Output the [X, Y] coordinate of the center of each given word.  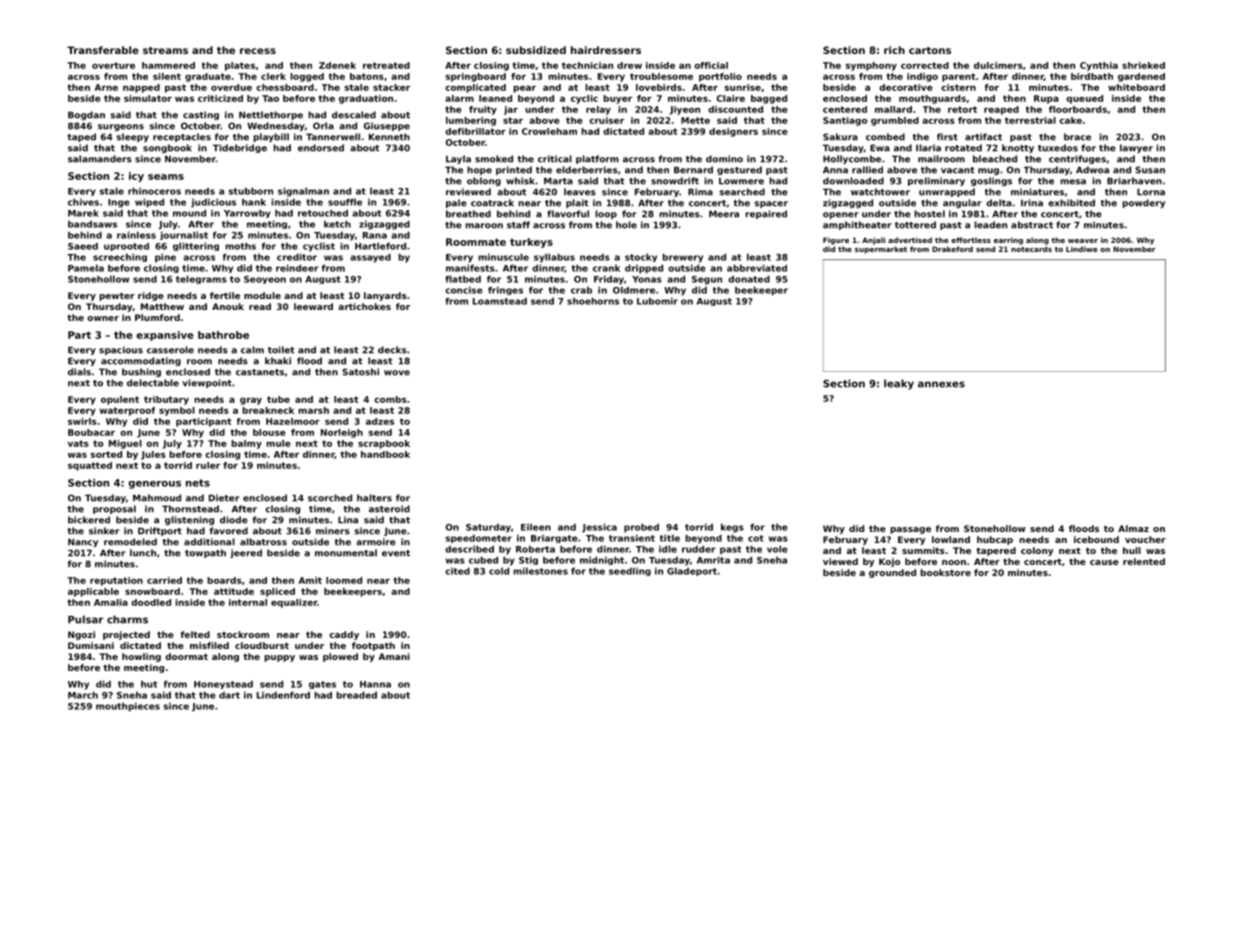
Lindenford [283, 695]
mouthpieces [128, 707]
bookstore [945, 572]
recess [258, 51]
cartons [930, 50]
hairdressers [606, 50]
